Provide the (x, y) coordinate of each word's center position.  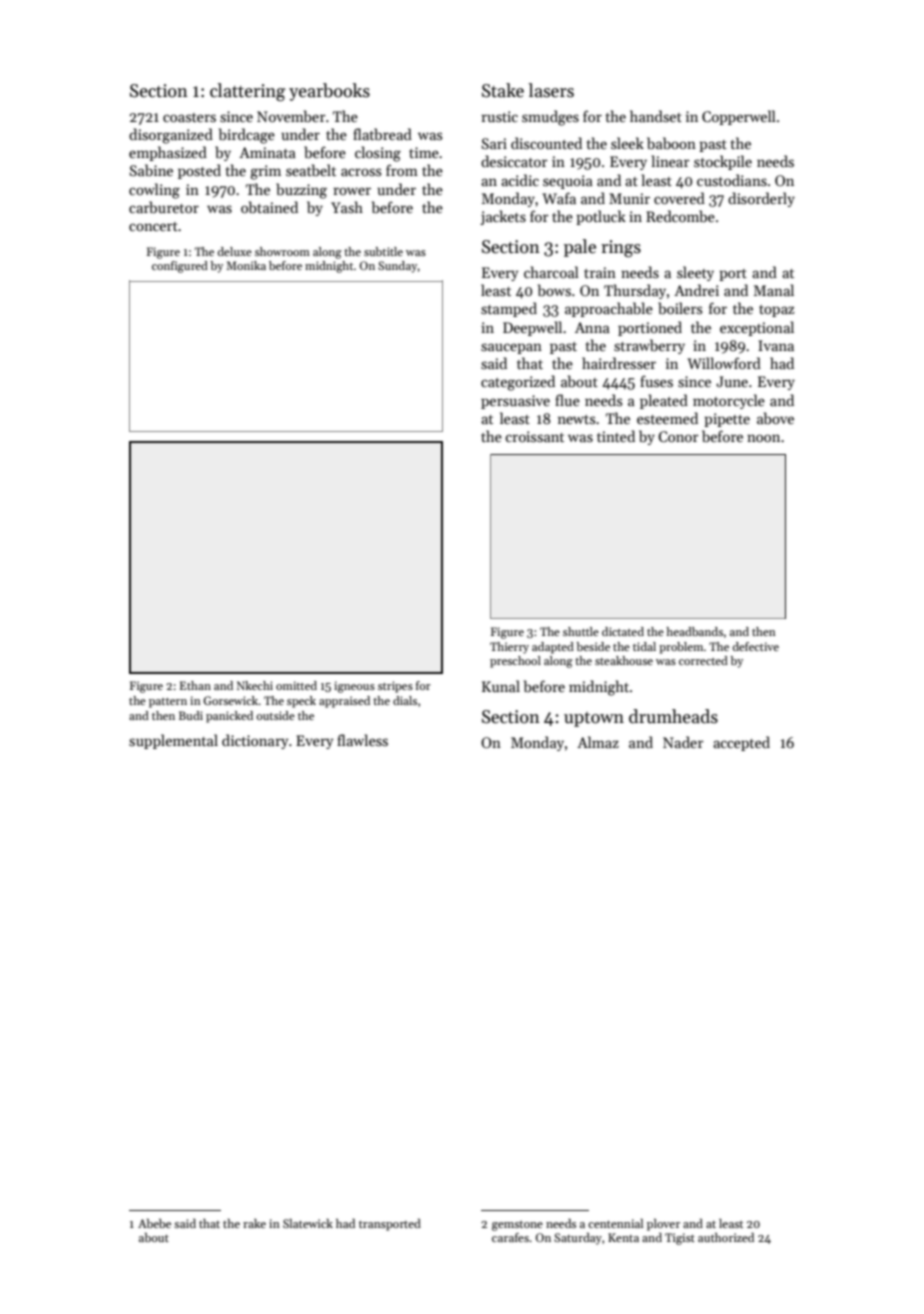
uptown (594, 719)
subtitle (383, 251)
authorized (726, 1237)
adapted (553, 648)
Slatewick (308, 1223)
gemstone (517, 1226)
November (291, 116)
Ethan (195, 685)
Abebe (154, 1223)
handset (656, 116)
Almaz (598, 742)
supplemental (173, 741)
